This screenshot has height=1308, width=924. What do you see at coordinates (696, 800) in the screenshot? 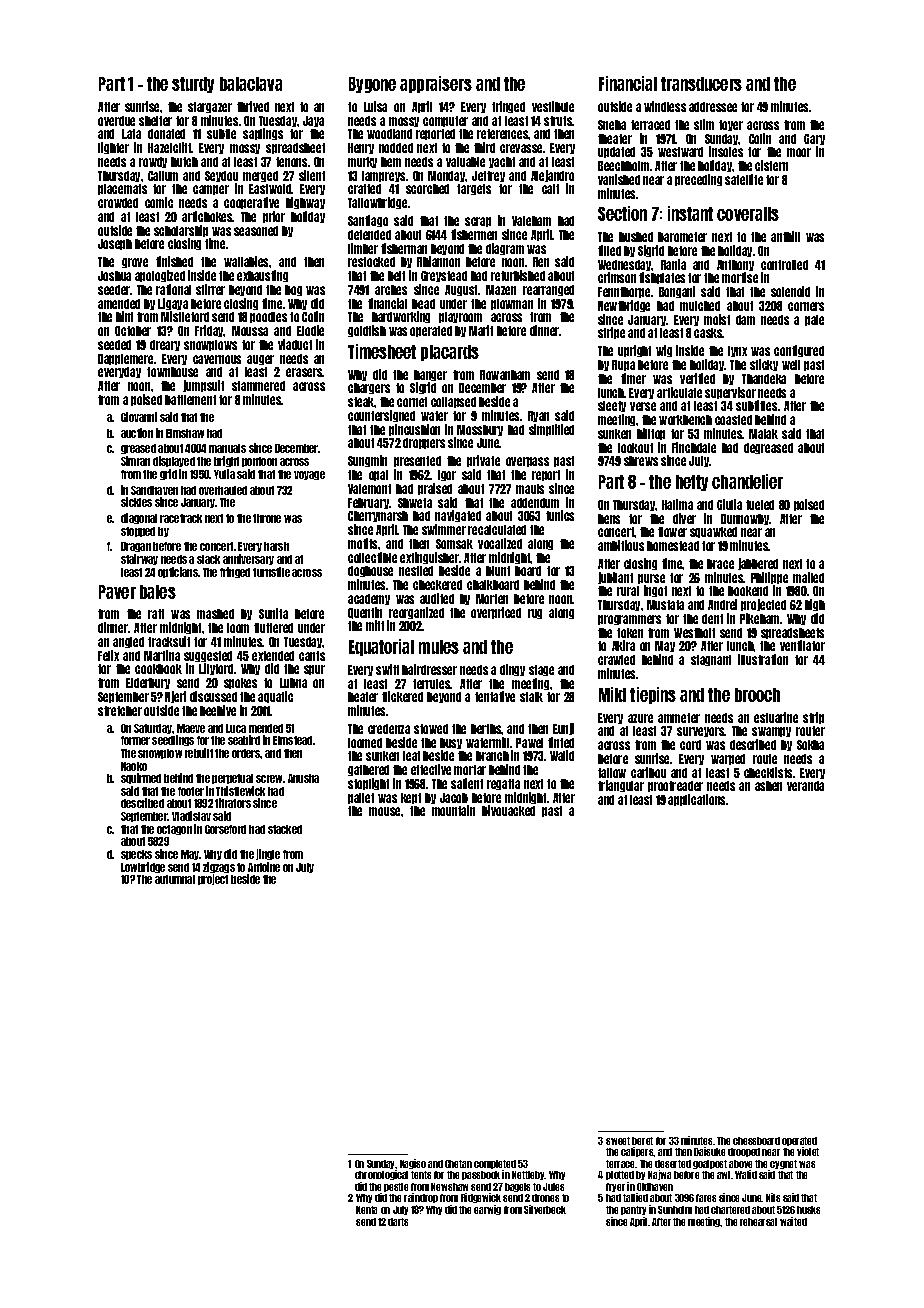
I see `applications` at bounding box center [696, 800].
